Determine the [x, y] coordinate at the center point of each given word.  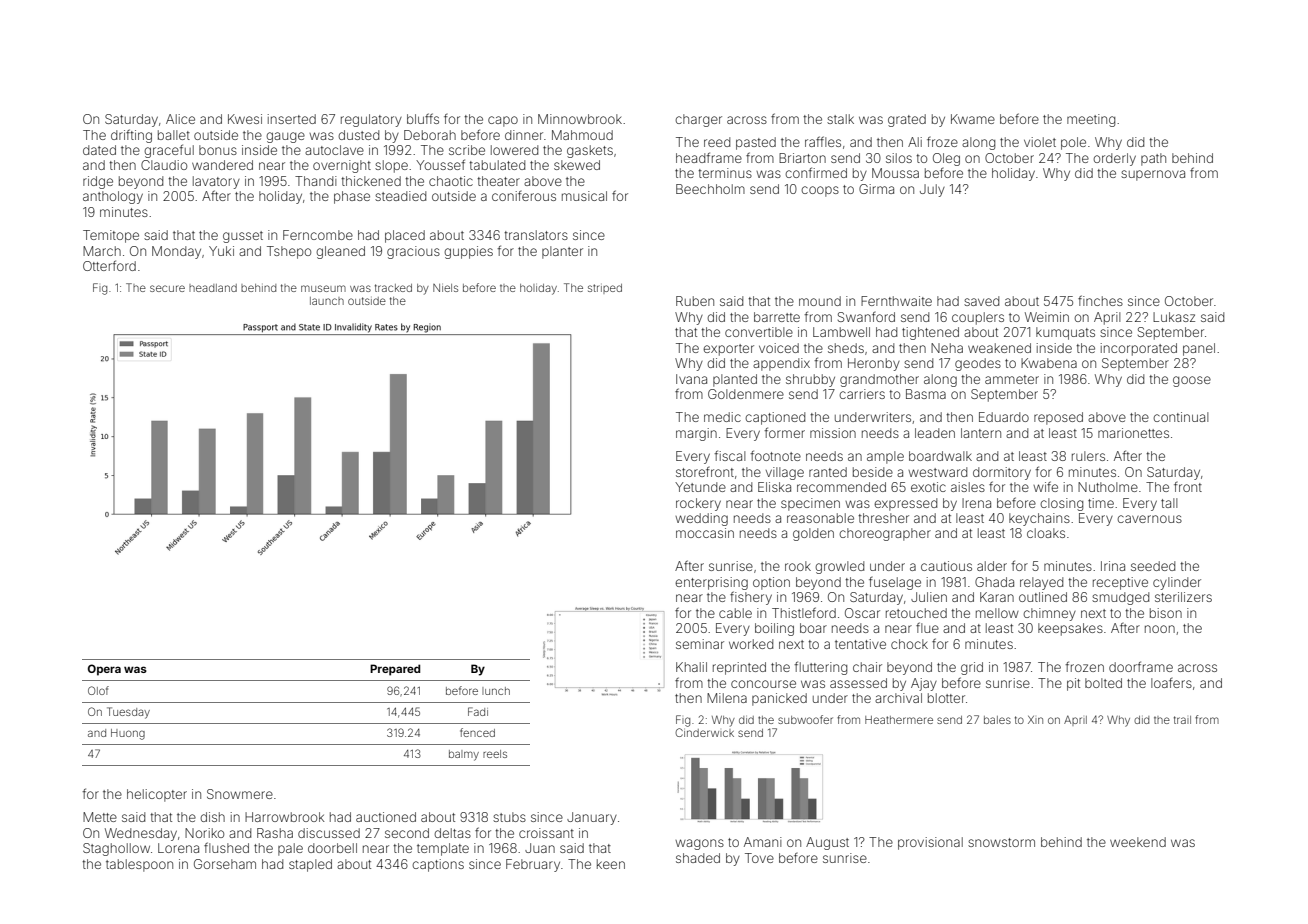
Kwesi [245, 119]
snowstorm [1001, 842]
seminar [700, 644]
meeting [1091, 120]
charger [698, 120]
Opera [104, 670]
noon [1160, 629]
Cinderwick [704, 732]
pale [290, 849]
